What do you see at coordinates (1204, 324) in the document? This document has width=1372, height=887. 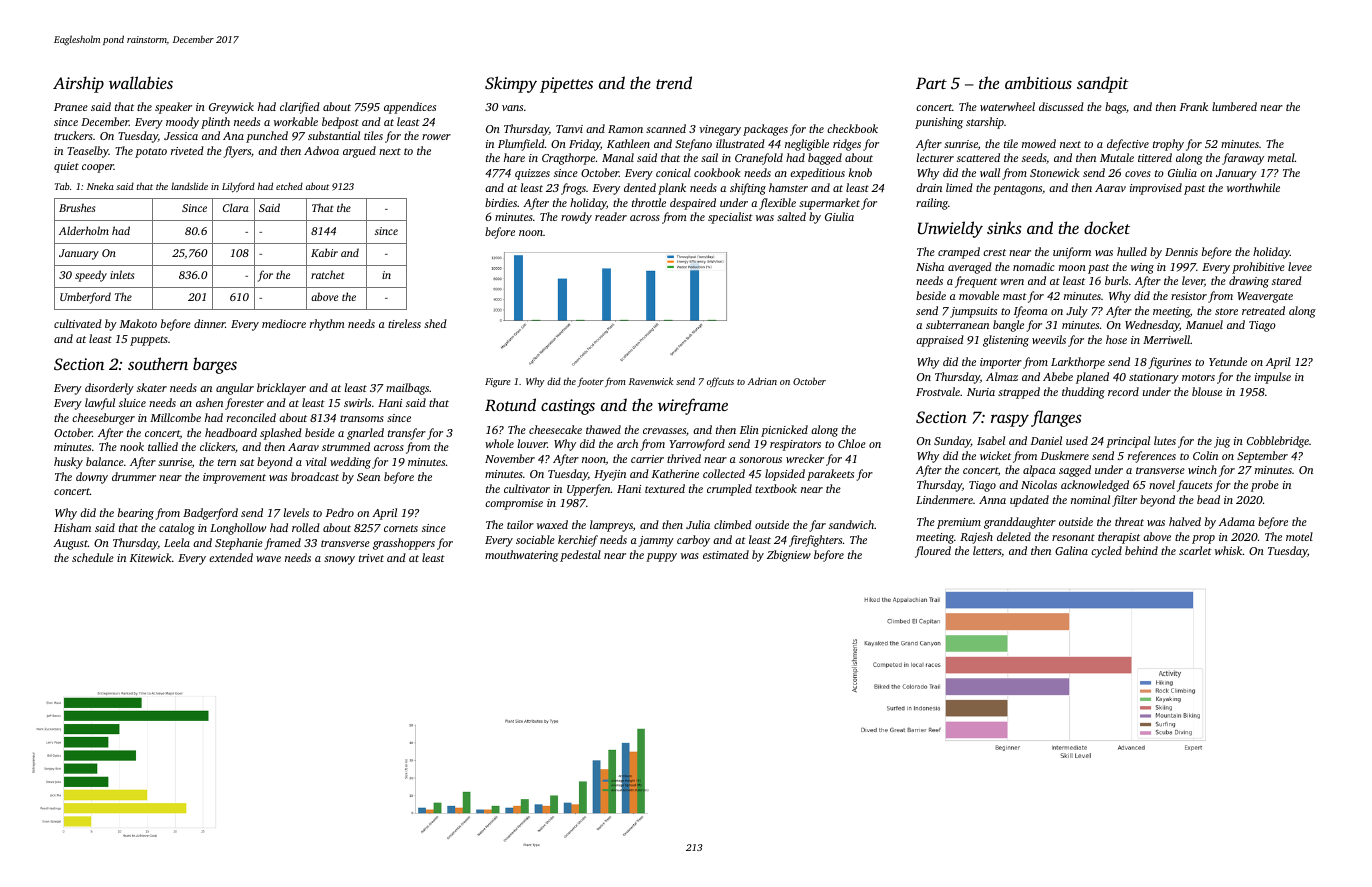 I see `Manuel` at bounding box center [1204, 324].
